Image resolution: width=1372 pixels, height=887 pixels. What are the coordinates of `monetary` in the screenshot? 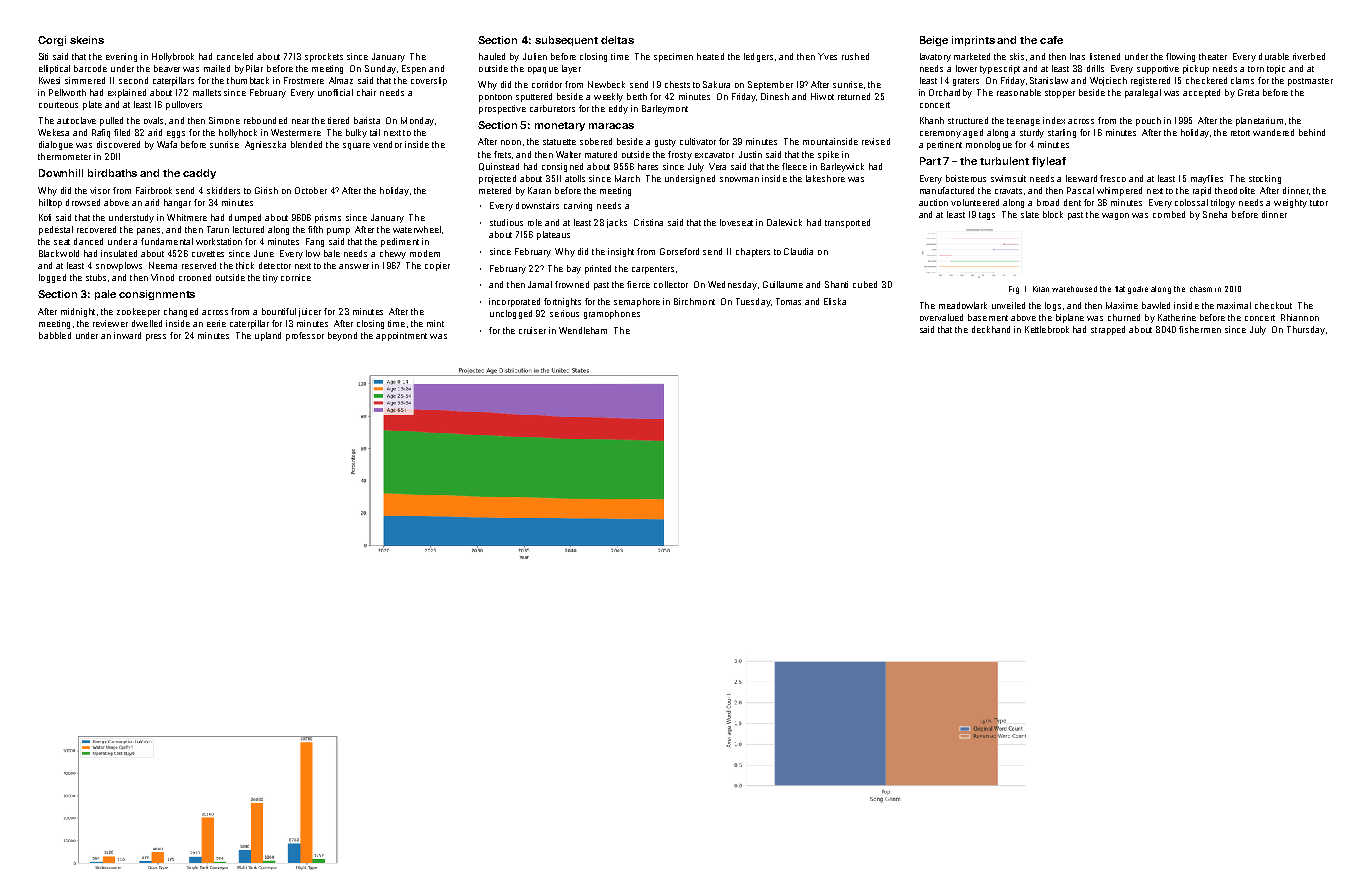 It's located at (560, 126).
